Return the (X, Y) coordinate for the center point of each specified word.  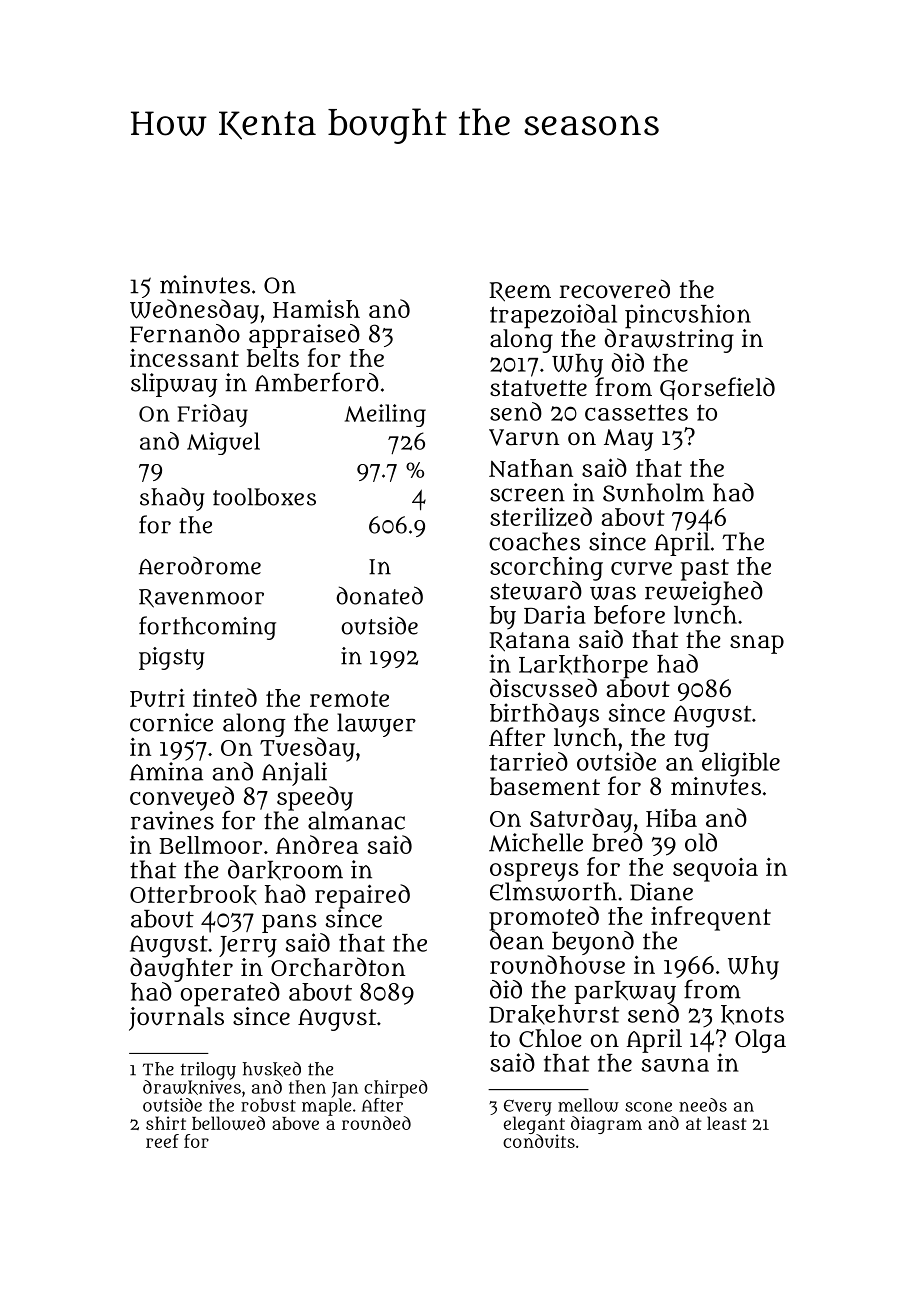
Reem (520, 292)
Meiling (385, 415)
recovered (614, 288)
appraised (304, 336)
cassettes (636, 412)
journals (176, 1019)
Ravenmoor (201, 598)
